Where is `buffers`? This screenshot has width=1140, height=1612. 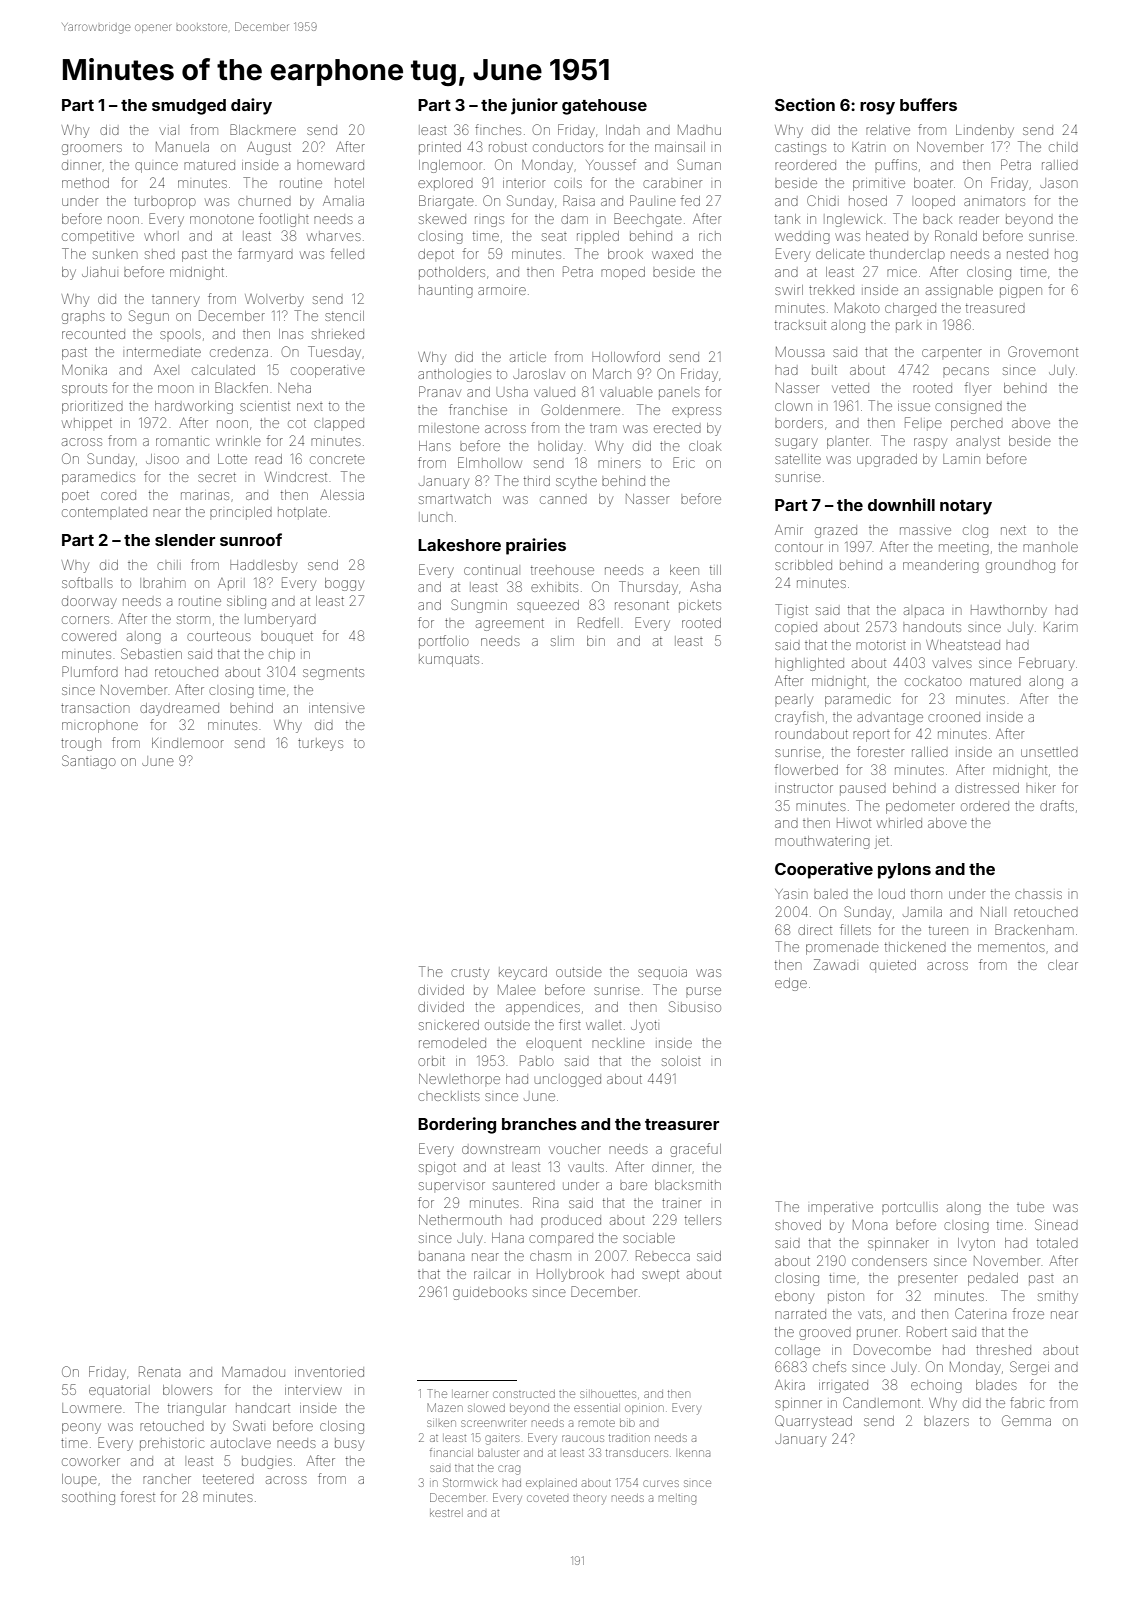 buffers is located at coordinates (928, 104).
